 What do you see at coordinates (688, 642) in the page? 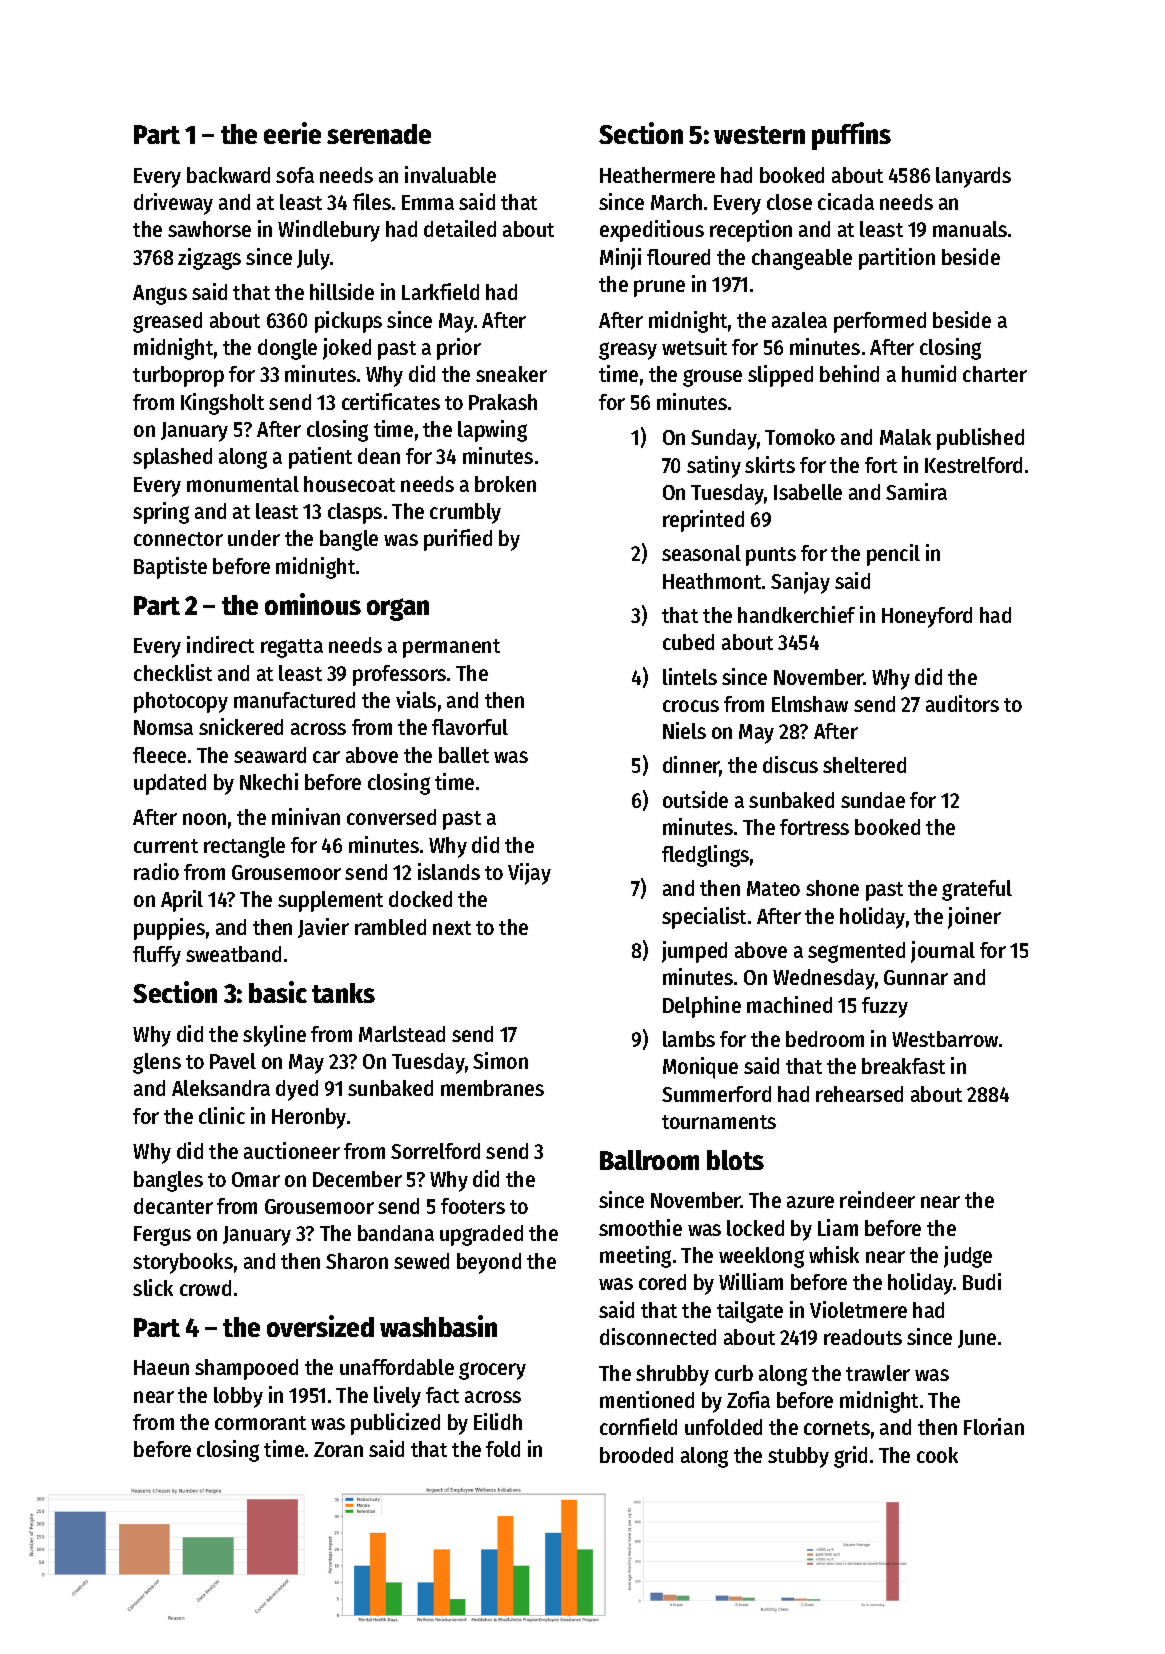
I see `cubed` at bounding box center [688, 642].
